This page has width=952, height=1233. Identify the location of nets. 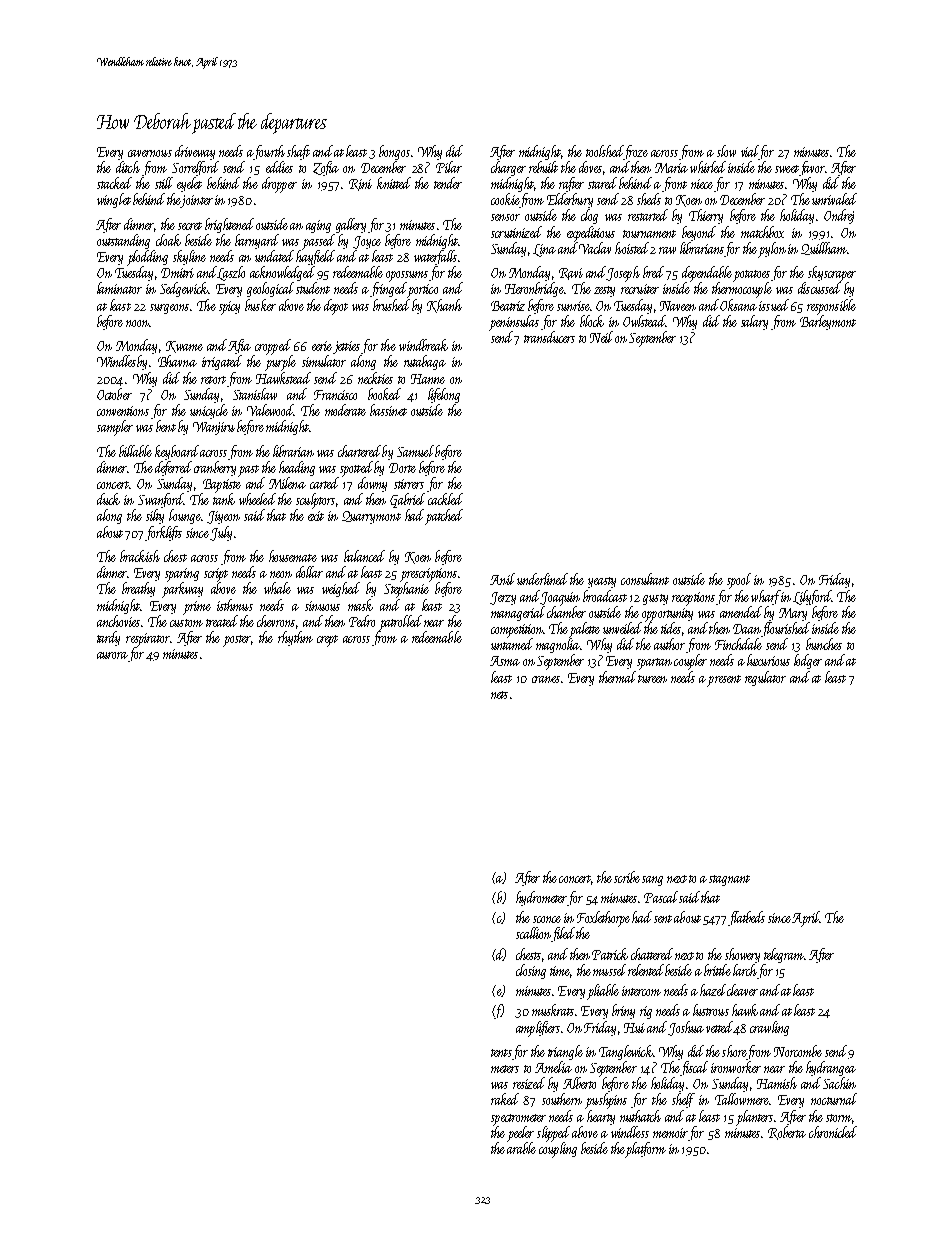
(499, 695).
